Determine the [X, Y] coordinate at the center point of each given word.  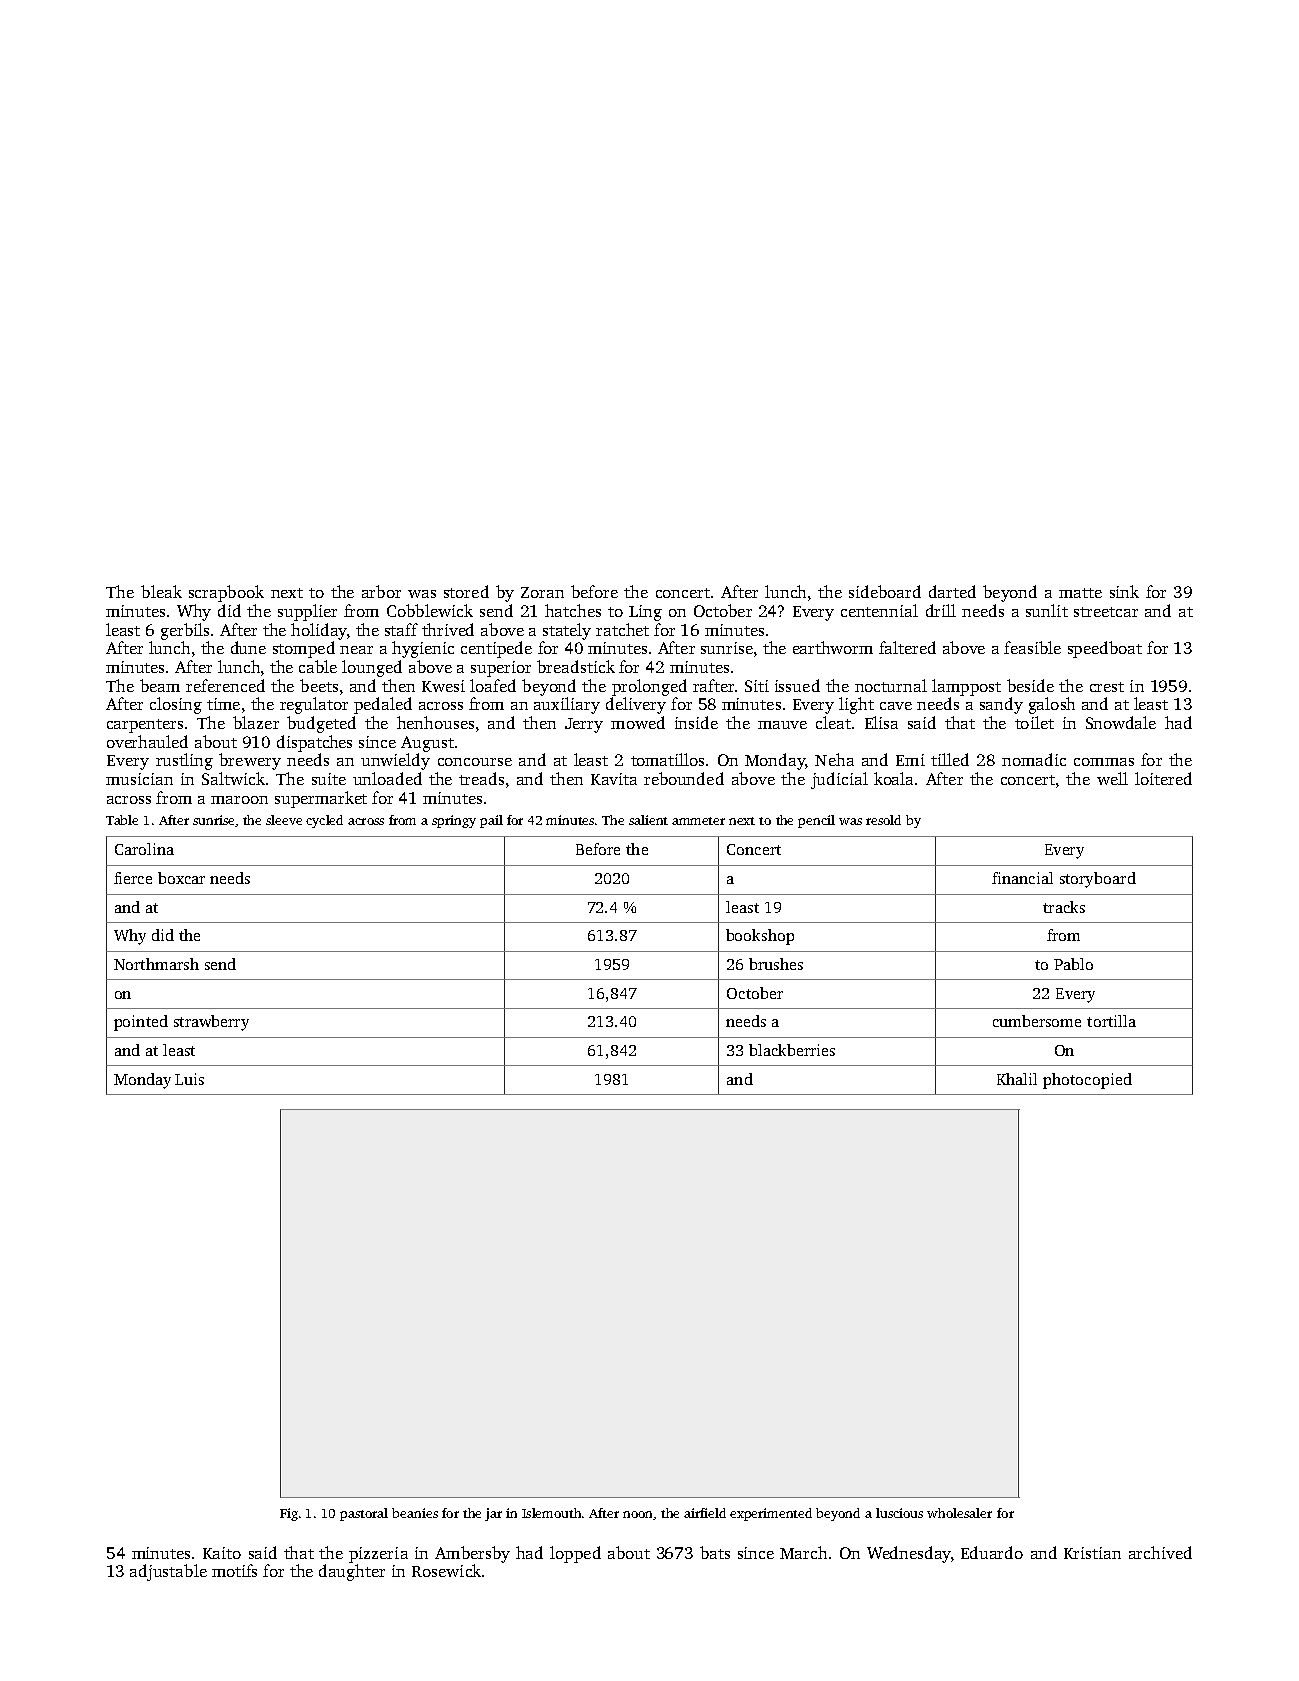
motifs [234, 1570]
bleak [161, 591]
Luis [189, 1079]
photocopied [1087, 1081]
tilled [950, 759]
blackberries [792, 1050]
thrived [448, 629]
